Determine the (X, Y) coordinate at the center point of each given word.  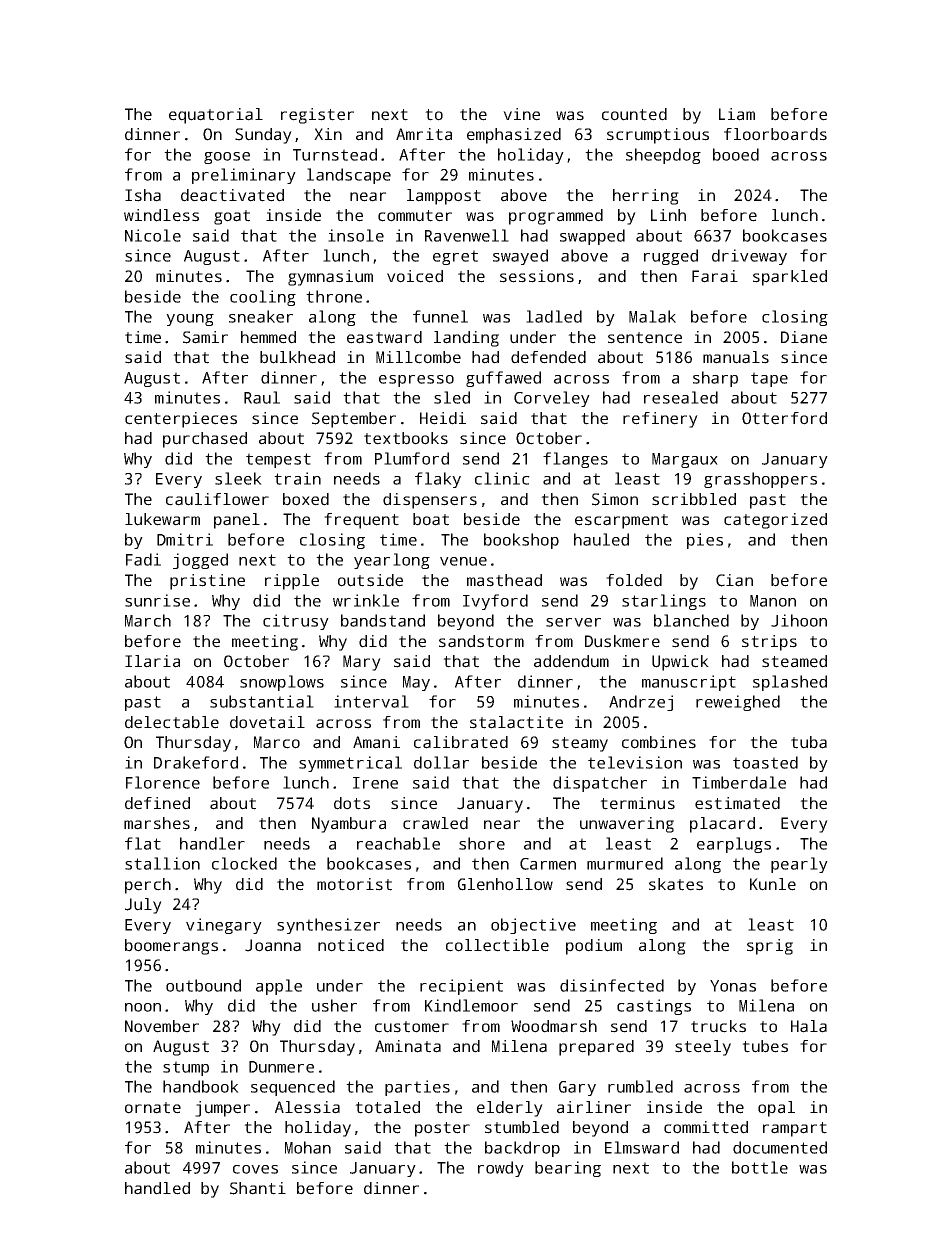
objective (533, 926)
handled (157, 1188)
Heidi (443, 418)
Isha (143, 195)
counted (634, 114)
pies (705, 541)
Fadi (143, 559)
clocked (244, 863)
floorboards (775, 134)
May (416, 683)
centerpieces (181, 420)
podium (594, 947)
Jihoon (799, 620)
